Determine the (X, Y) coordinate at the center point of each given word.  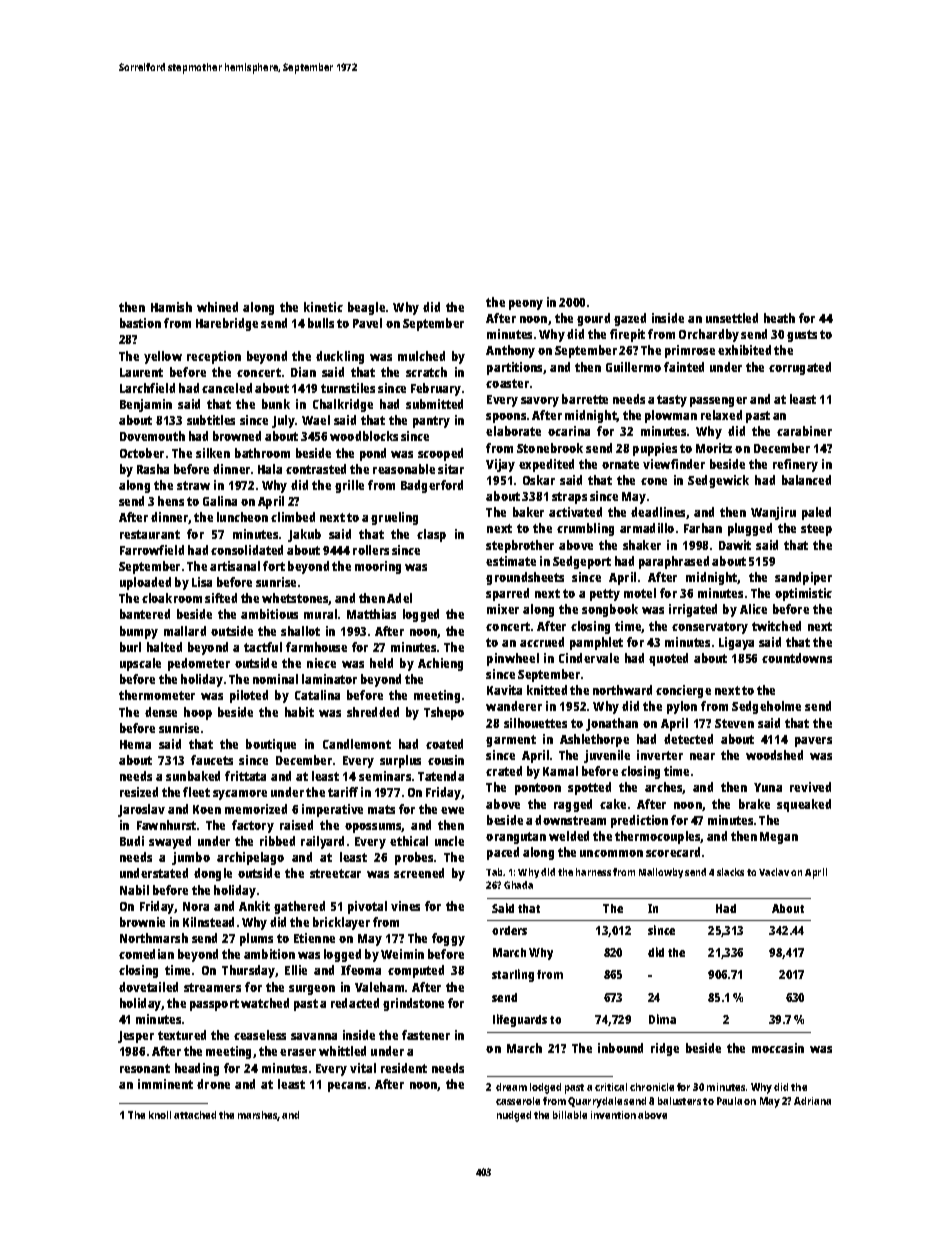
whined (217, 307)
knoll (160, 1115)
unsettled (732, 318)
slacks (730, 872)
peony (526, 305)
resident (404, 1068)
